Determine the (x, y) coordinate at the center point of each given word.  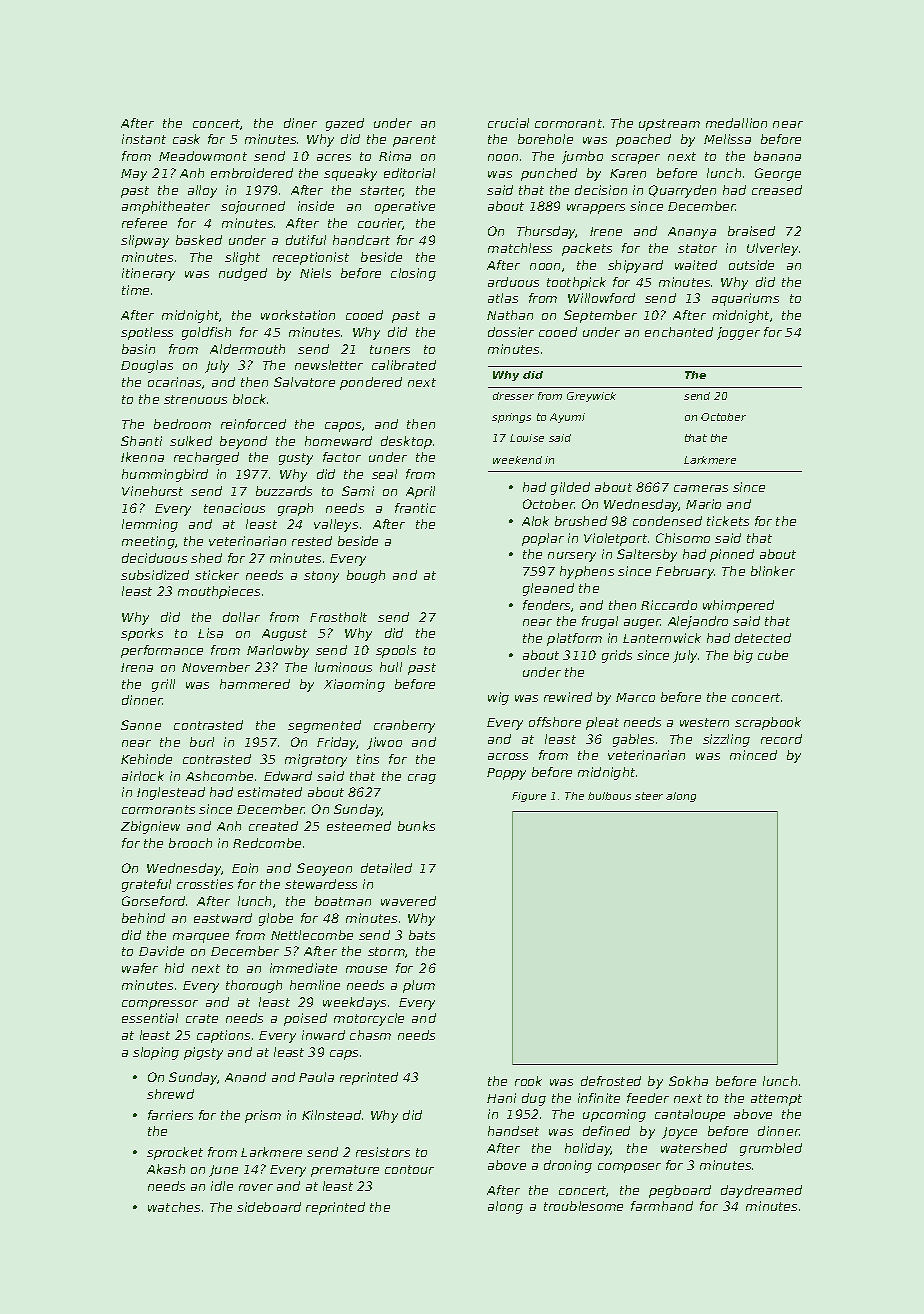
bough (366, 576)
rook (528, 1081)
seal (384, 474)
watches (174, 1207)
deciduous (154, 558)
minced (753, 755)
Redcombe (267, 843)
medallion (736, 123)
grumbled (771, 1149)
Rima (395, 156)
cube (773, 655)
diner (300, 123)
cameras (701, 488)
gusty (296, 459)
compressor (160, 1005)
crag (422, 779)
